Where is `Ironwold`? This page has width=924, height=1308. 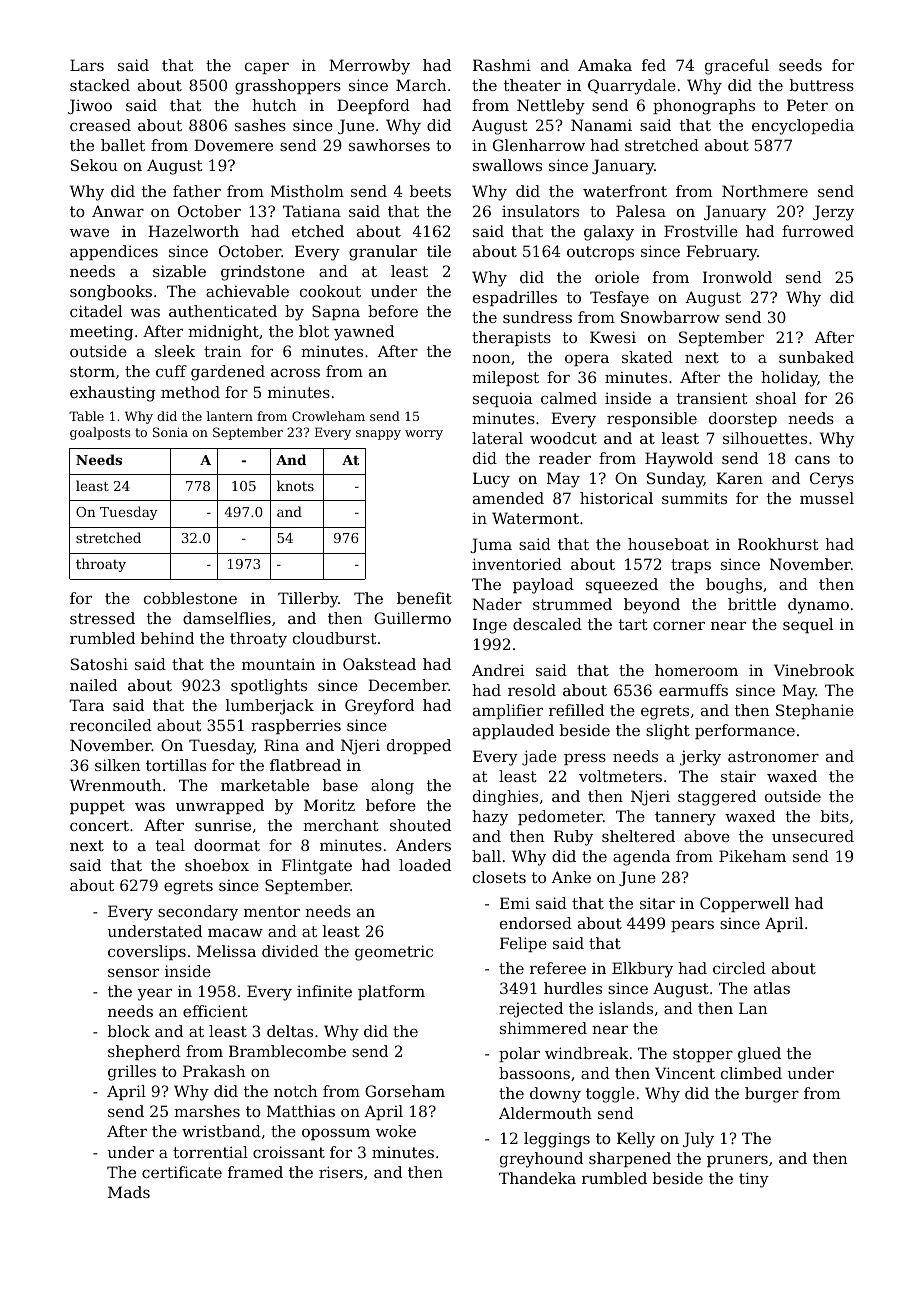 Ironwold is located at coordinates (737, 277).
